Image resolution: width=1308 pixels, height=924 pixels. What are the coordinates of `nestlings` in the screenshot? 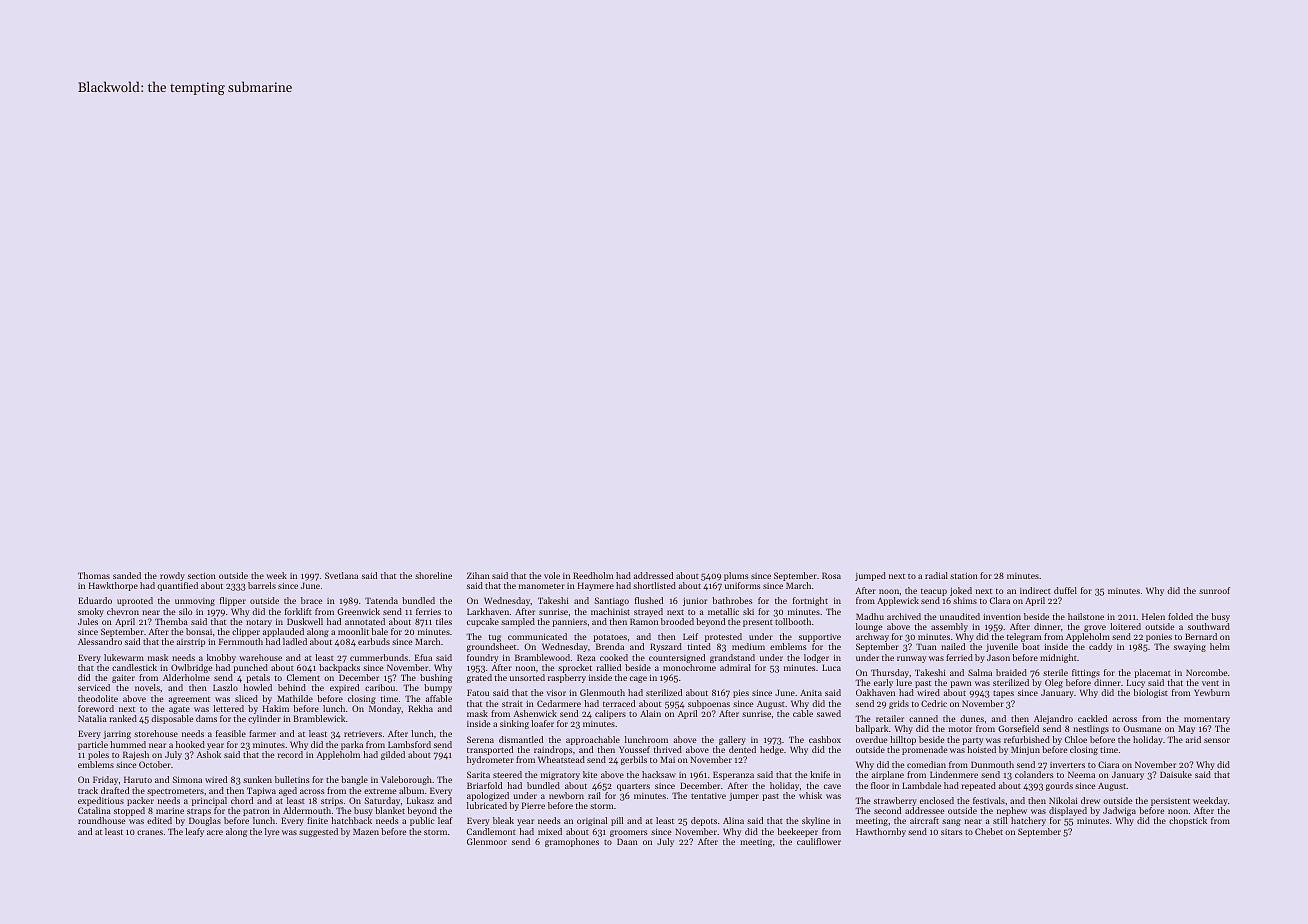 It's located at (1091, 729).
